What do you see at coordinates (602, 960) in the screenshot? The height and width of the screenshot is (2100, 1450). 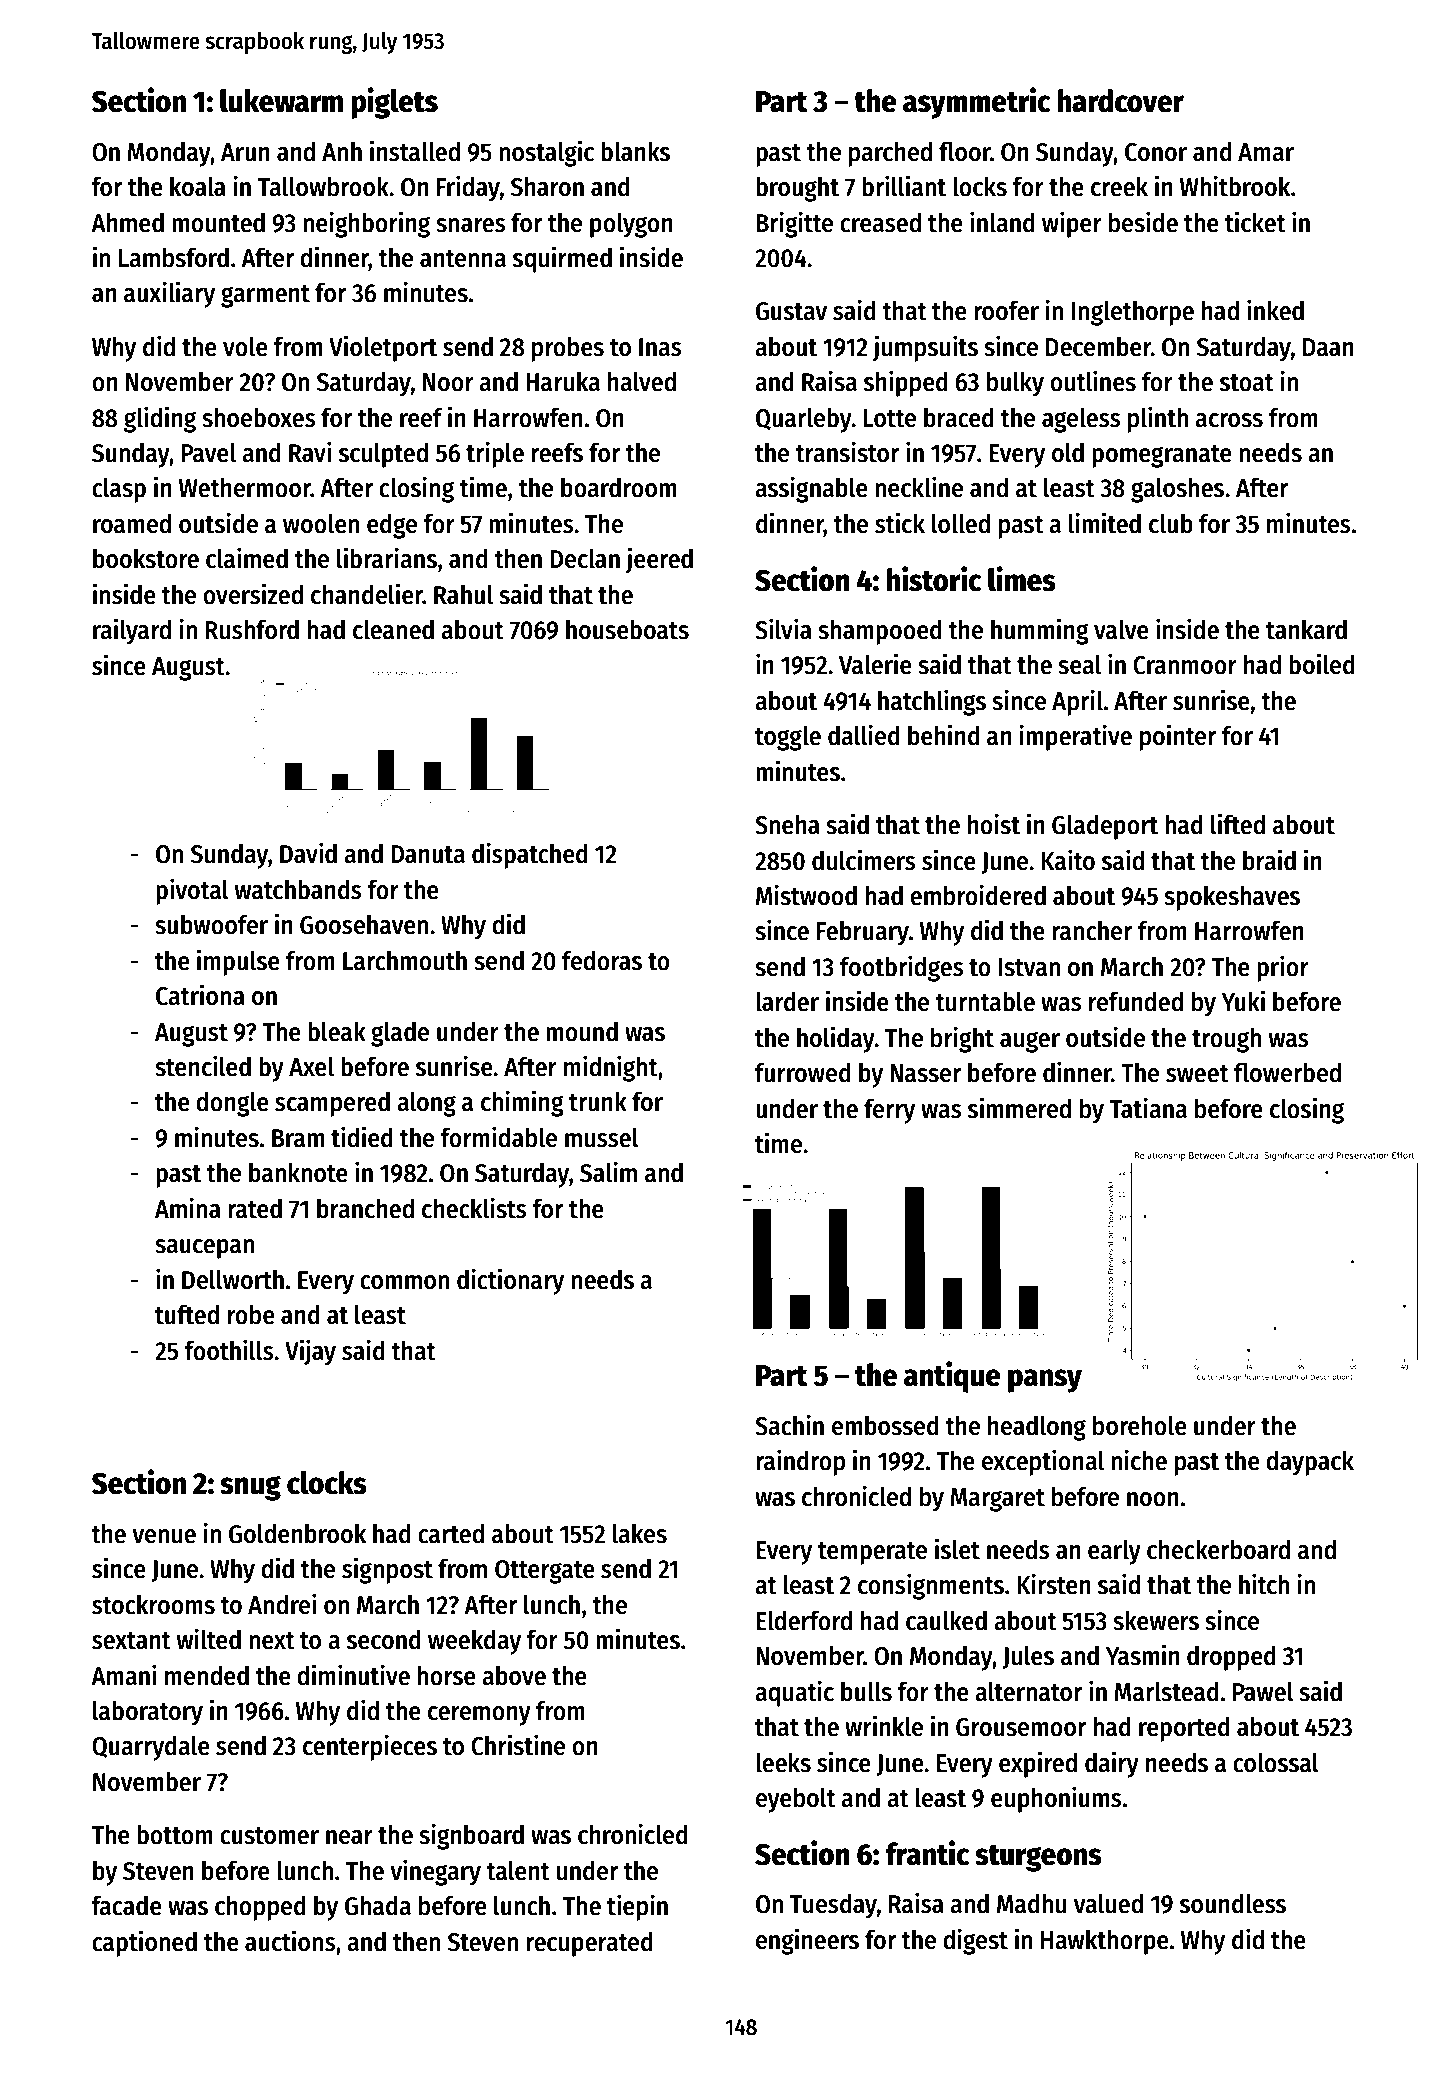 I see `fedoras` at bounding box center [602, 960].
